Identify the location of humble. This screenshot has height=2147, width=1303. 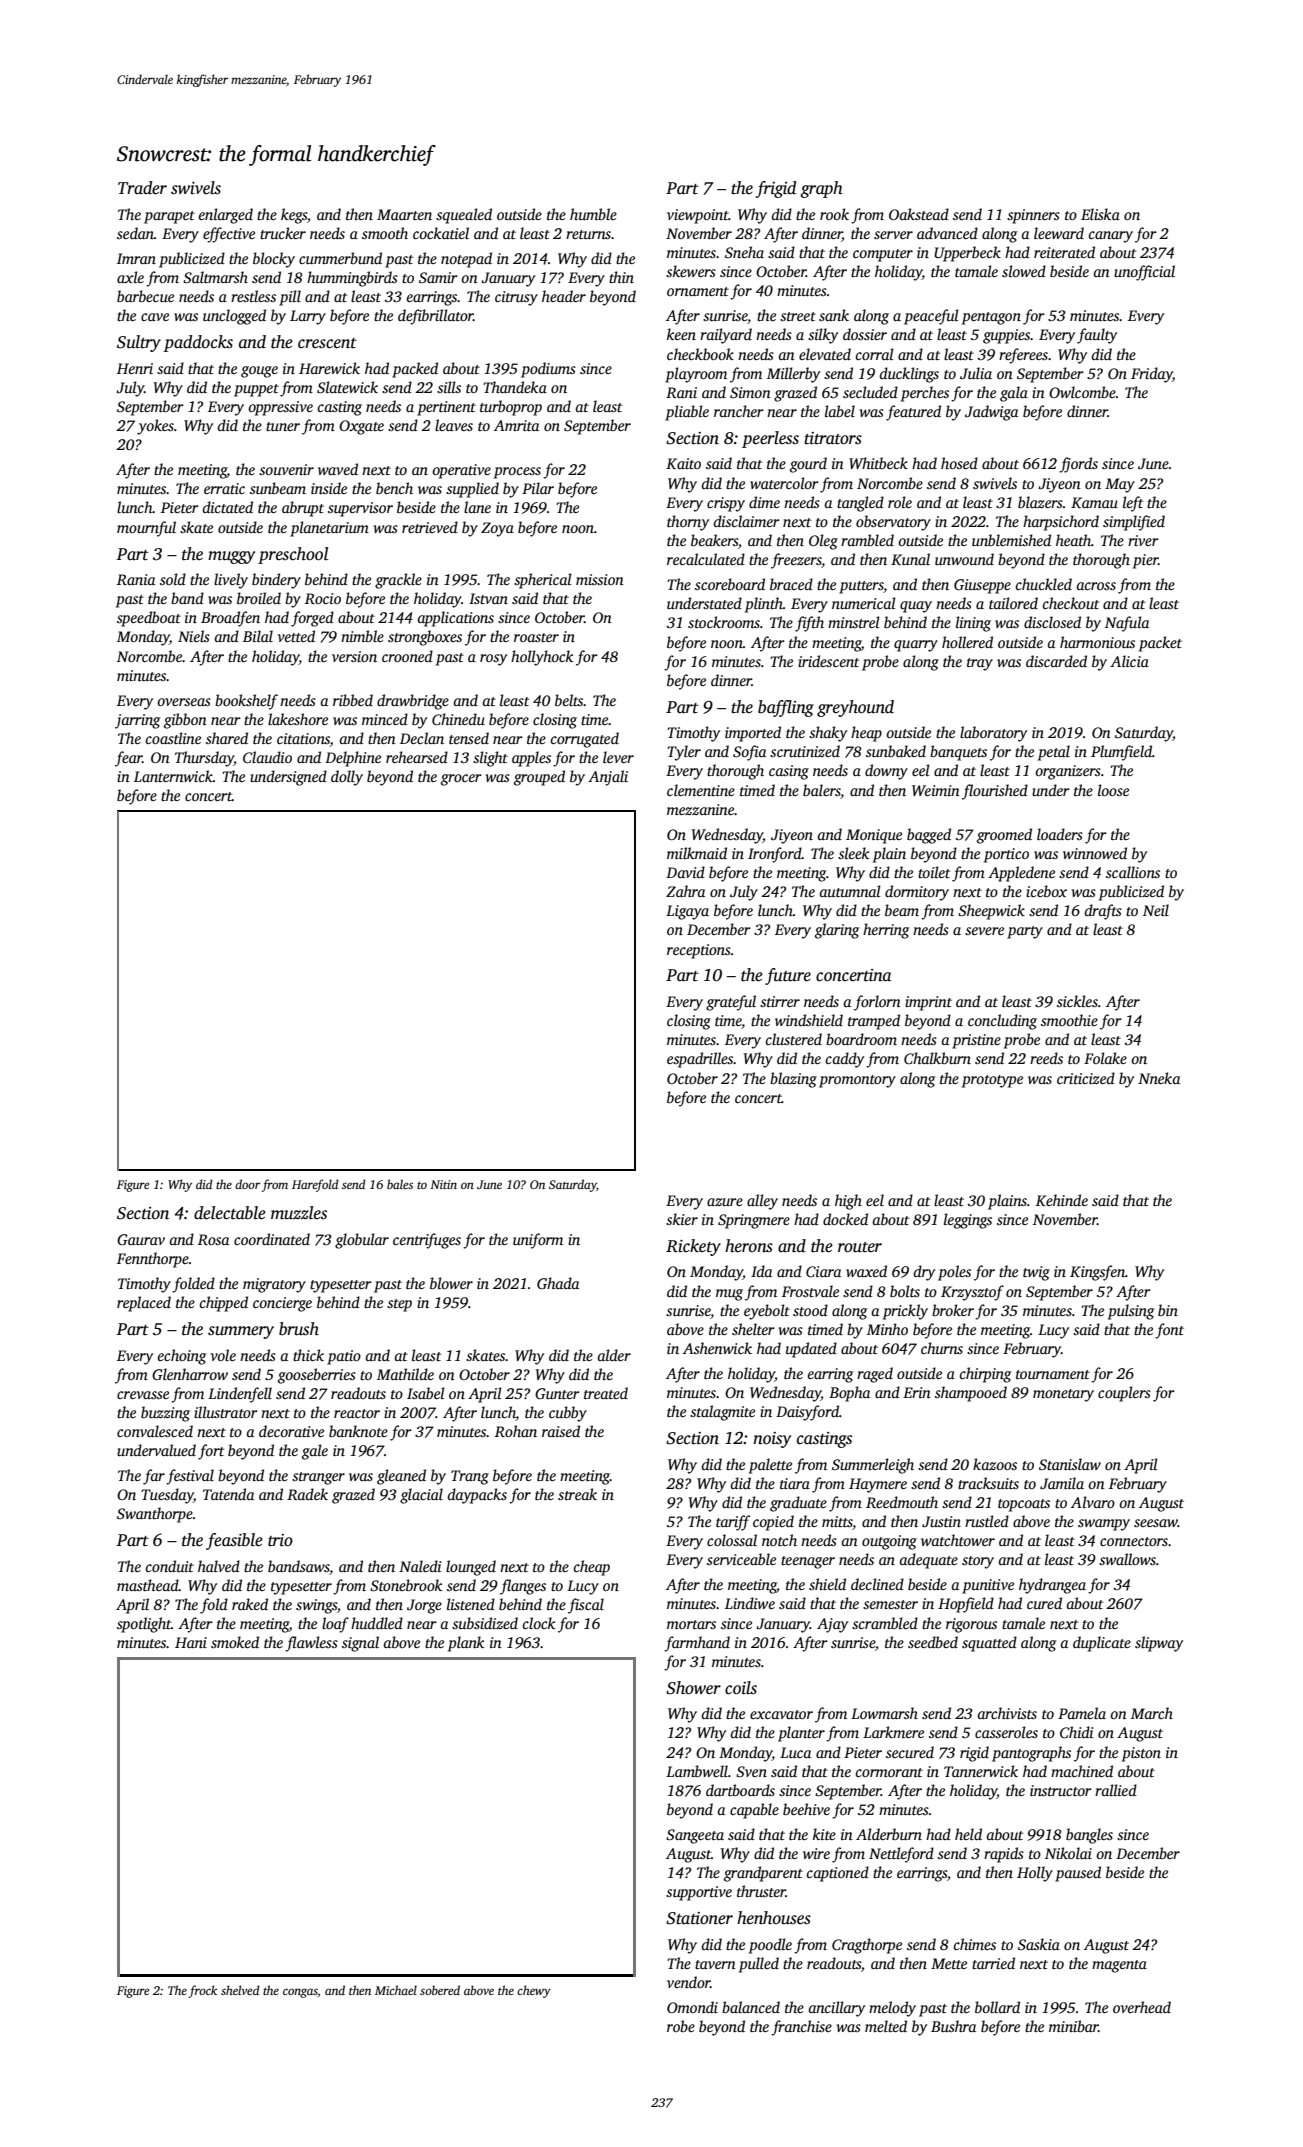
(593, 214).
